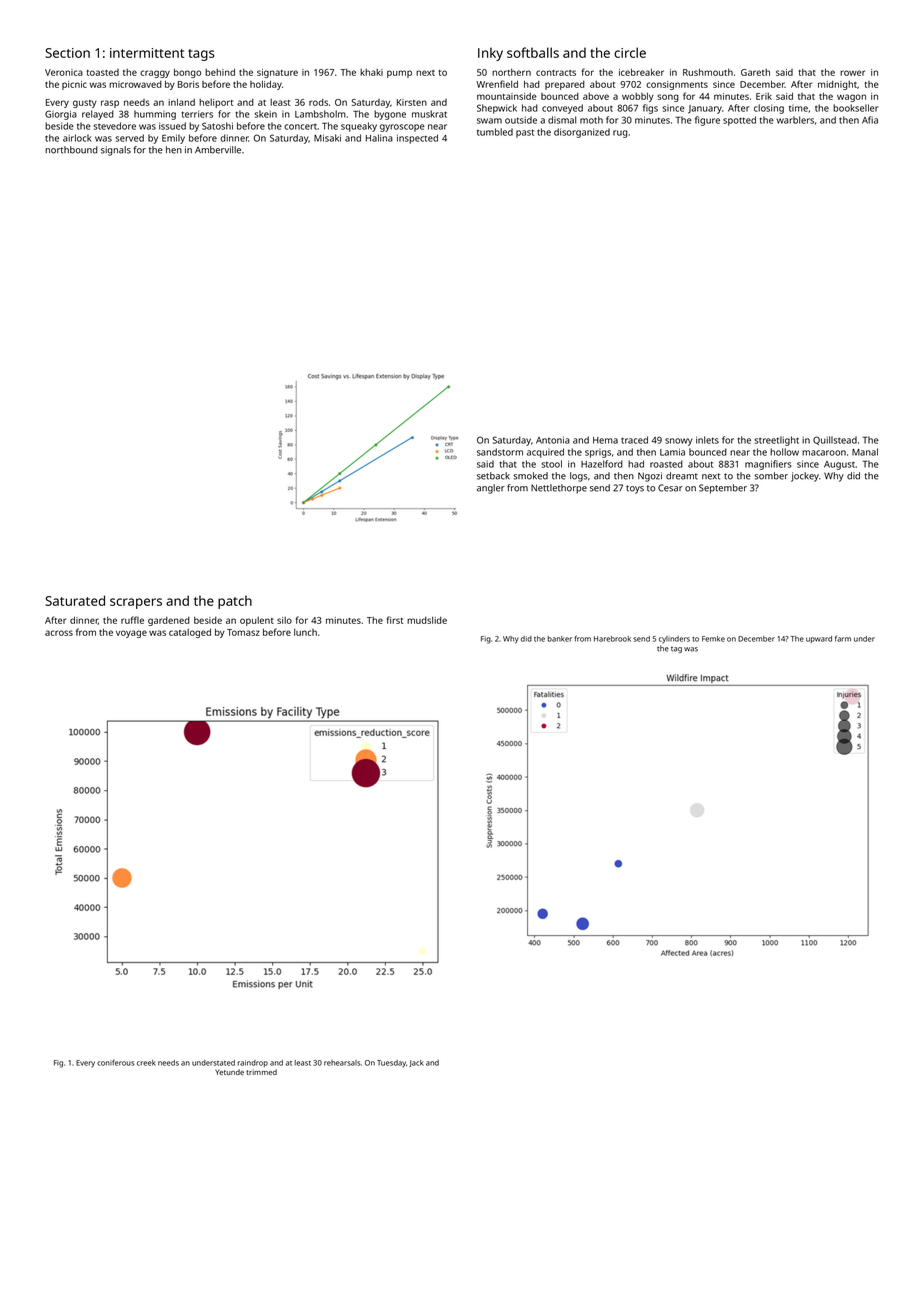 This screenshot has width=924, height=1308. What do you see at coordinates (59, 633) in the screenshot?
I see `across` at bounding box center [59, 633].
